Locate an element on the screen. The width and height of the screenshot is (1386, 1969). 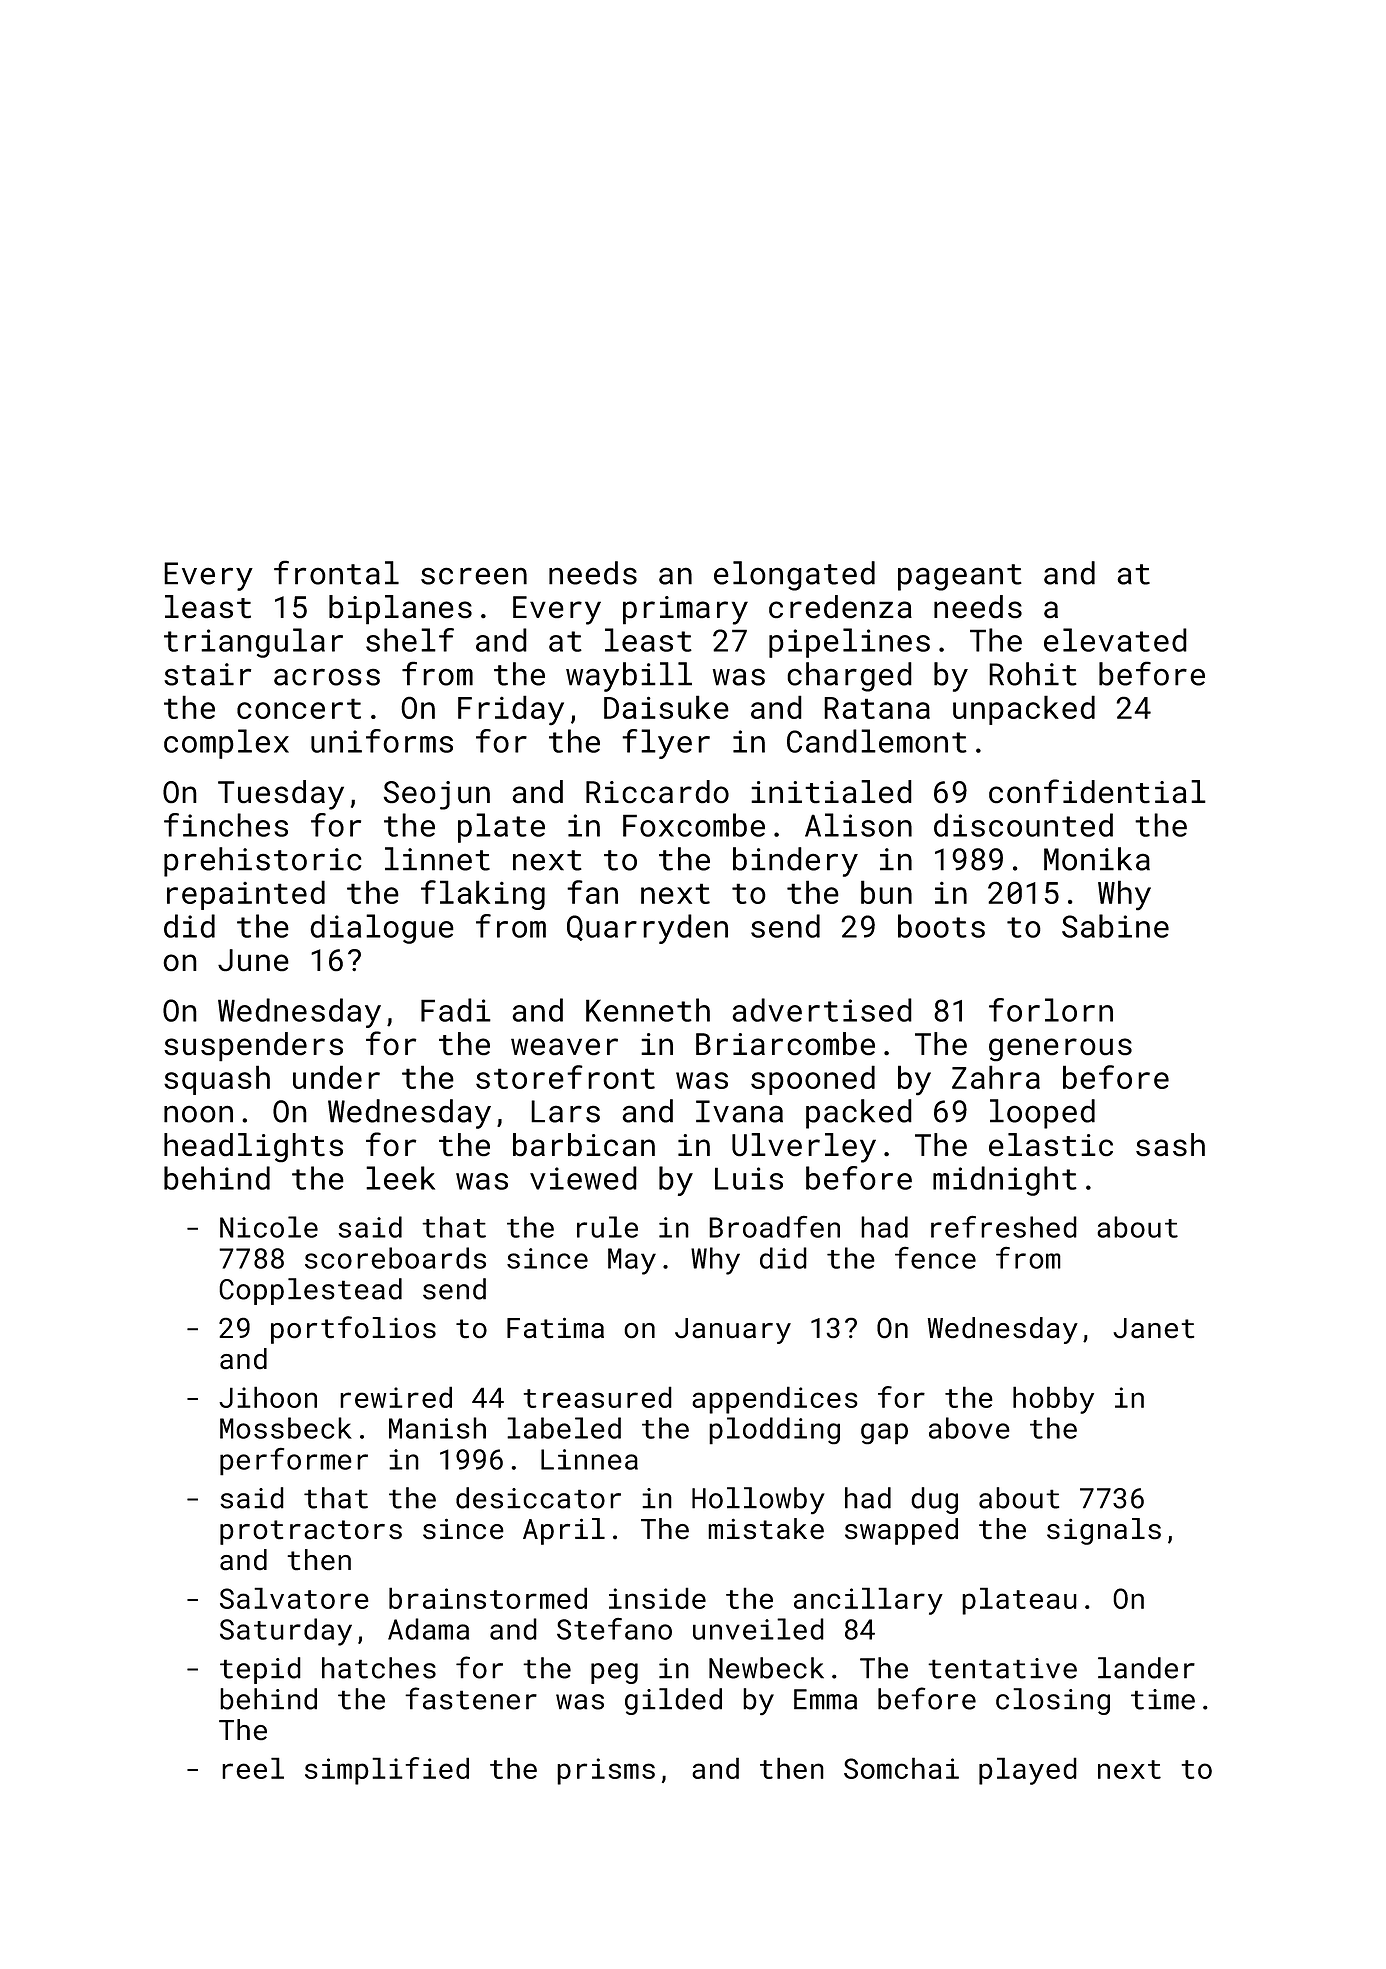
headlights is located at coordinates (253, 1148).
